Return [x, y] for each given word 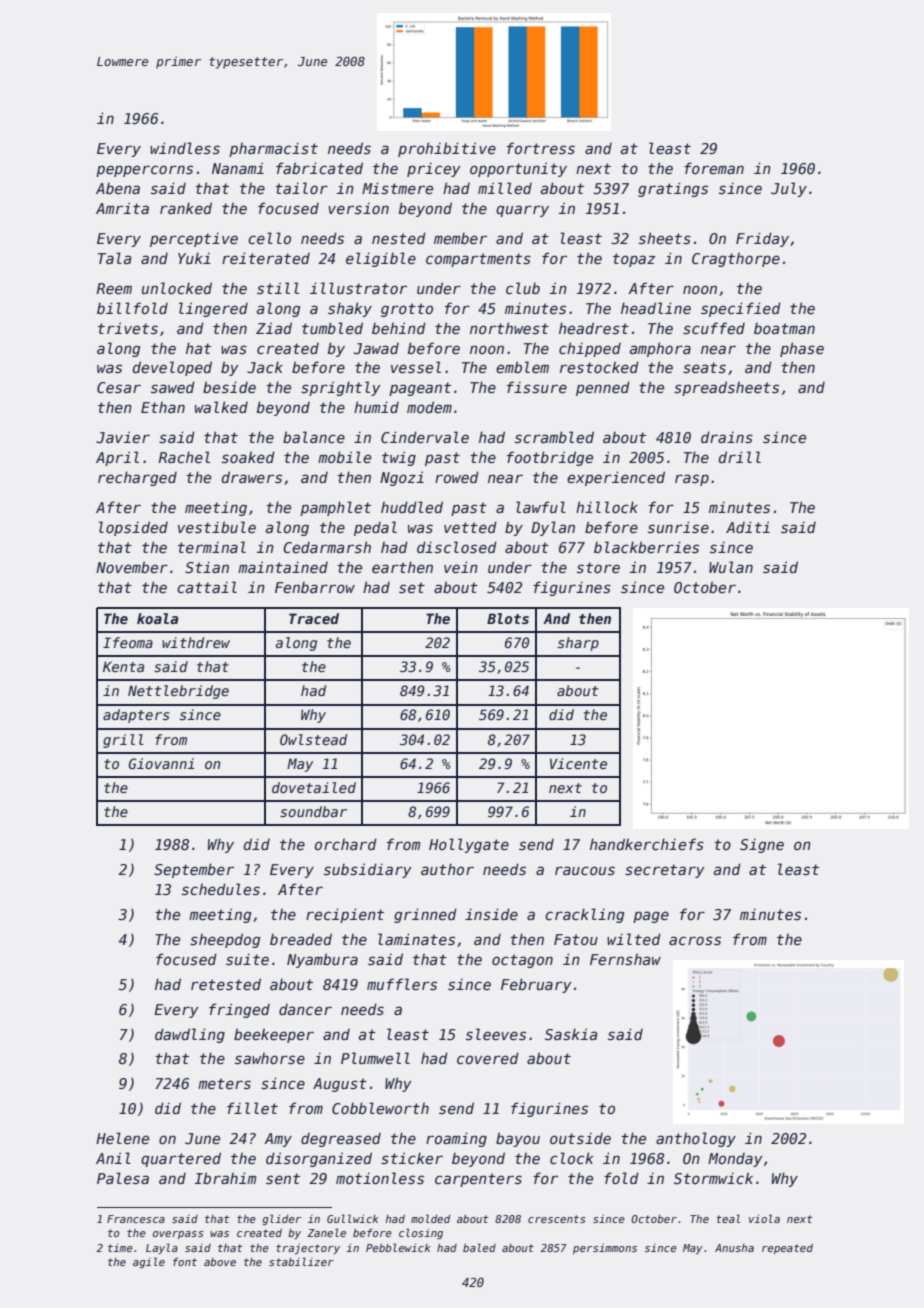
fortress [541, 148]
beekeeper [274, 1035]
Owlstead [313, 739]
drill [740, 457]
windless [185, 148]
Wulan [731, 567]
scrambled [554, 437]
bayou [518, 1139]
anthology [696, 1139]
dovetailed [314, 787]
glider [281, 1219]
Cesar [119, 387]
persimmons [605, 1249]
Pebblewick [398, 1247]
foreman [714, 168]
